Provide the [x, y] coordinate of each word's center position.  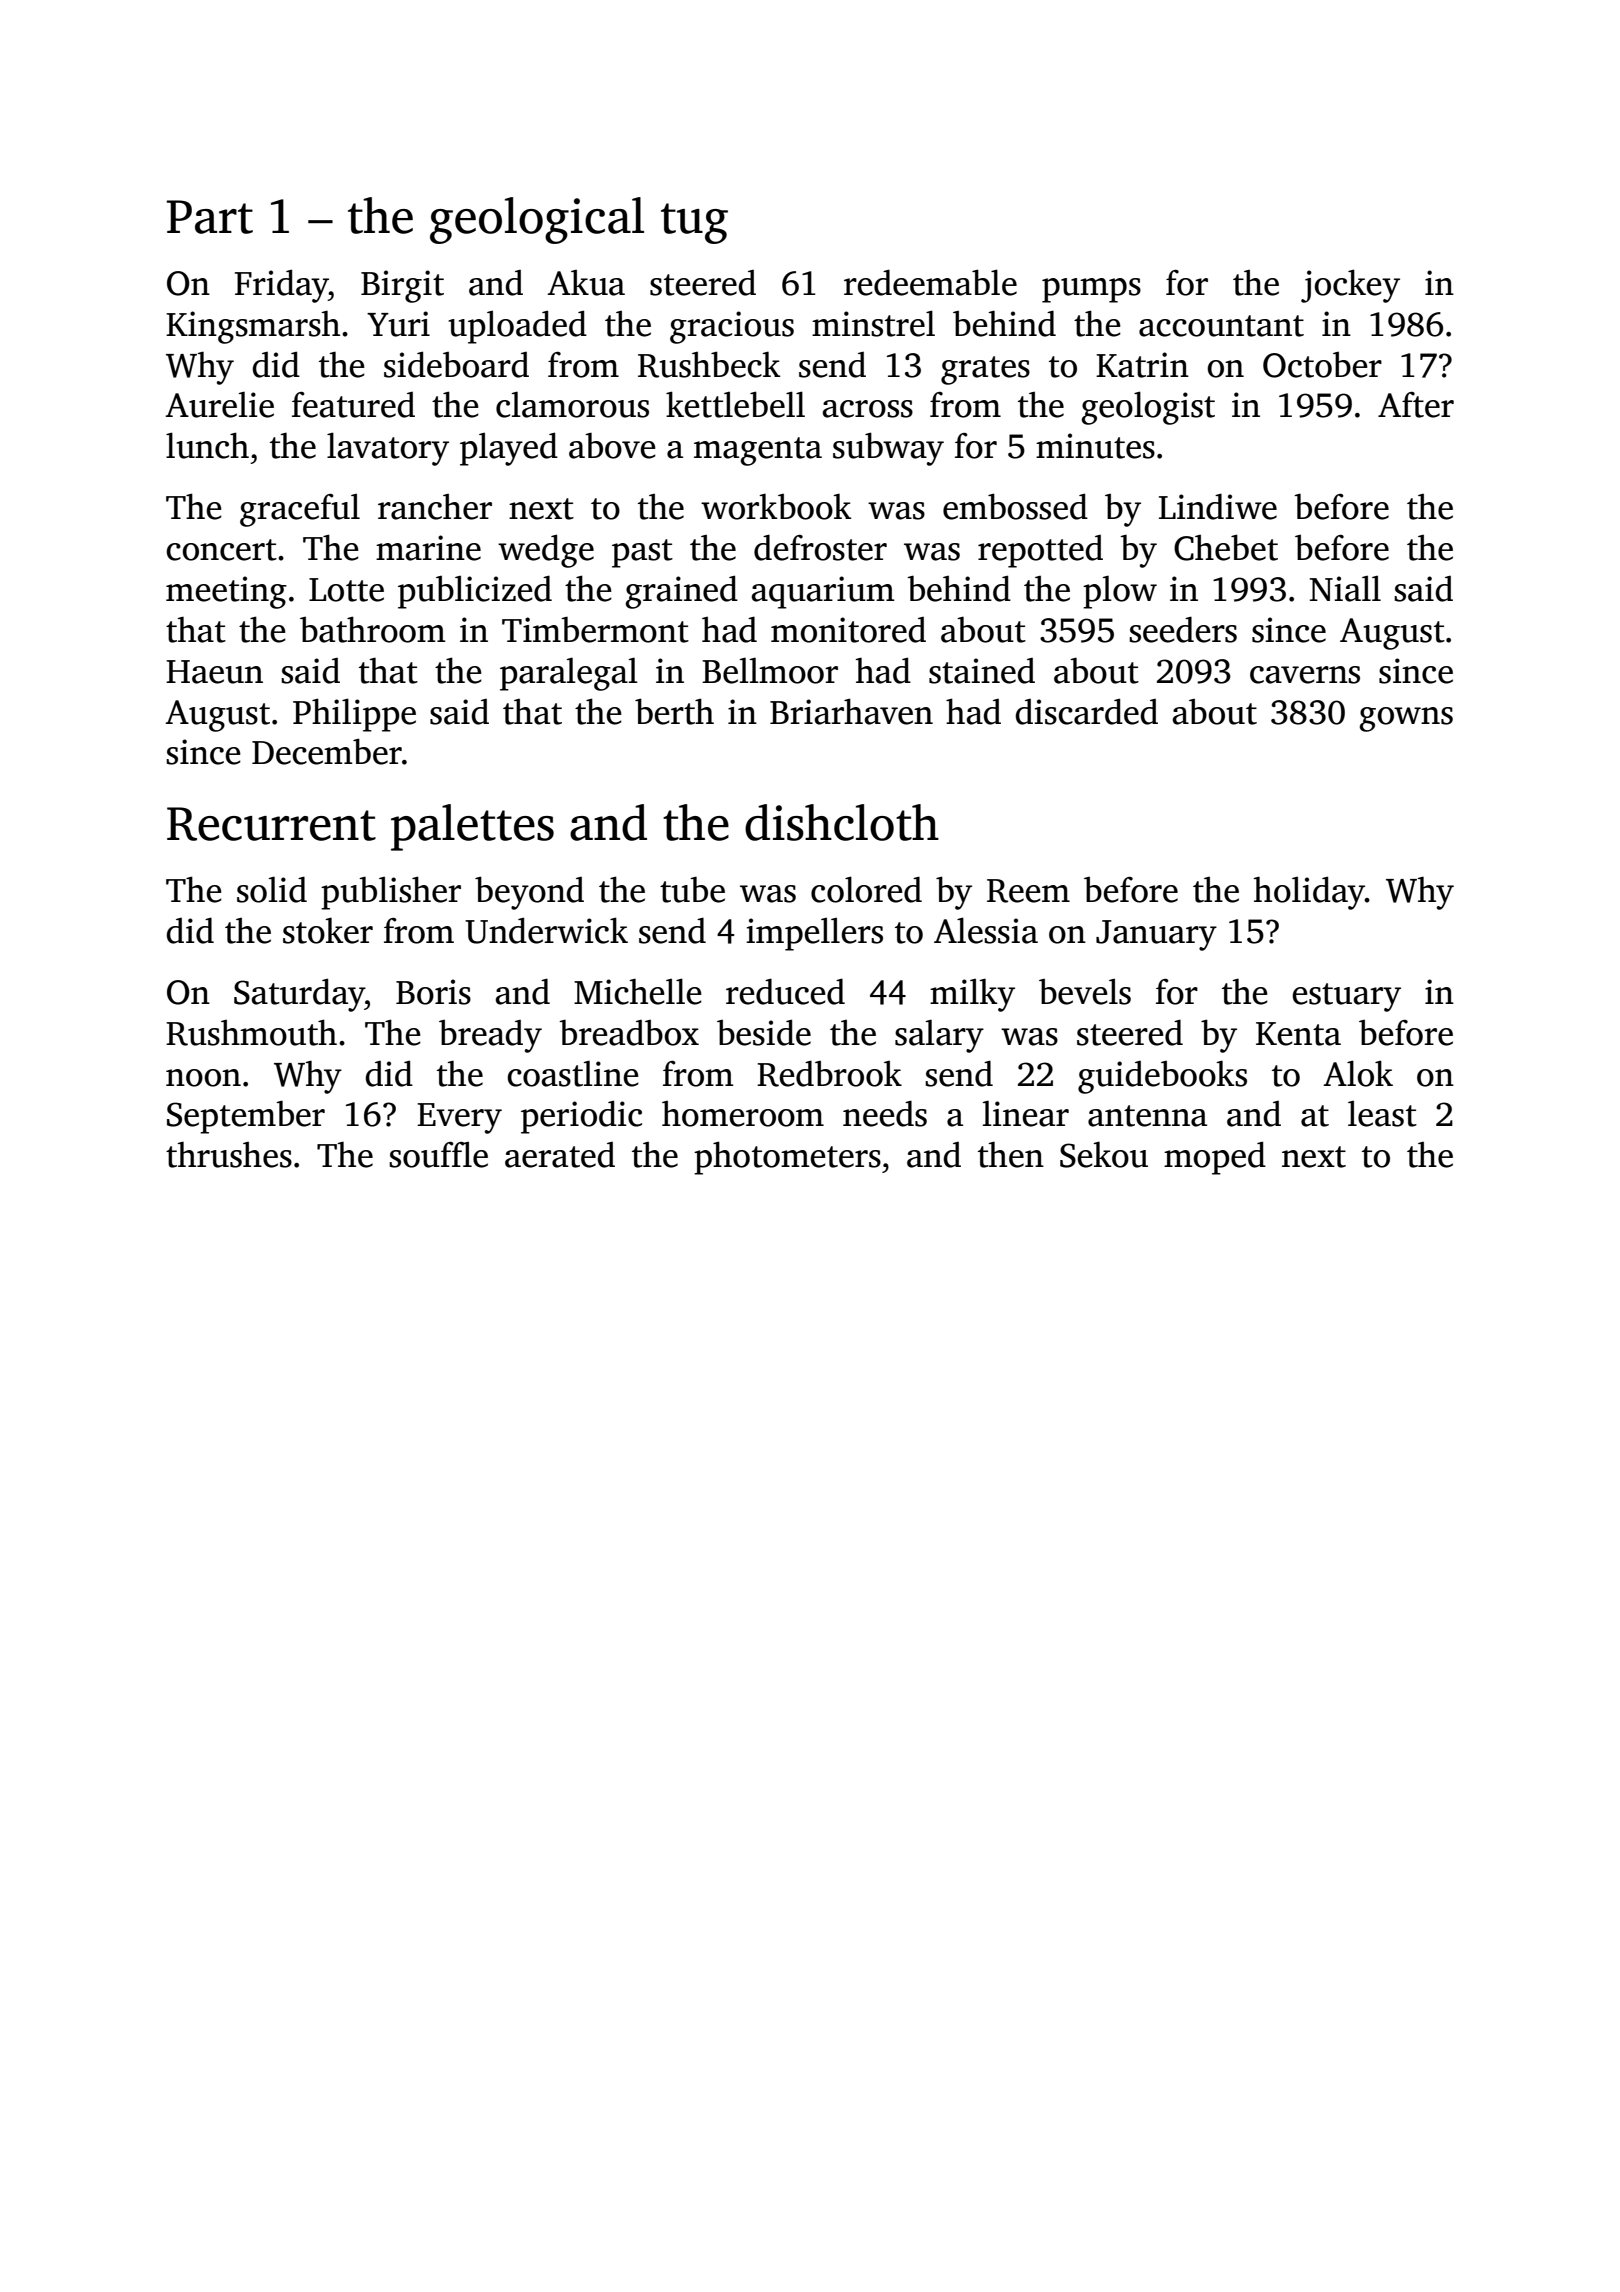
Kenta [1298, 1034]
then [1011, 1154]
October [1322, 365]
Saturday [299, 995]
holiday [1309, 893]
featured [353, 405]
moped [1215, 1158]
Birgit [402, 286]
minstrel [873, 323]
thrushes [229, 1154]
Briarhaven [851, 711]
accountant [1221, 326]
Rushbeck [709, 364]
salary [939, 1036]
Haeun [214, 672]
